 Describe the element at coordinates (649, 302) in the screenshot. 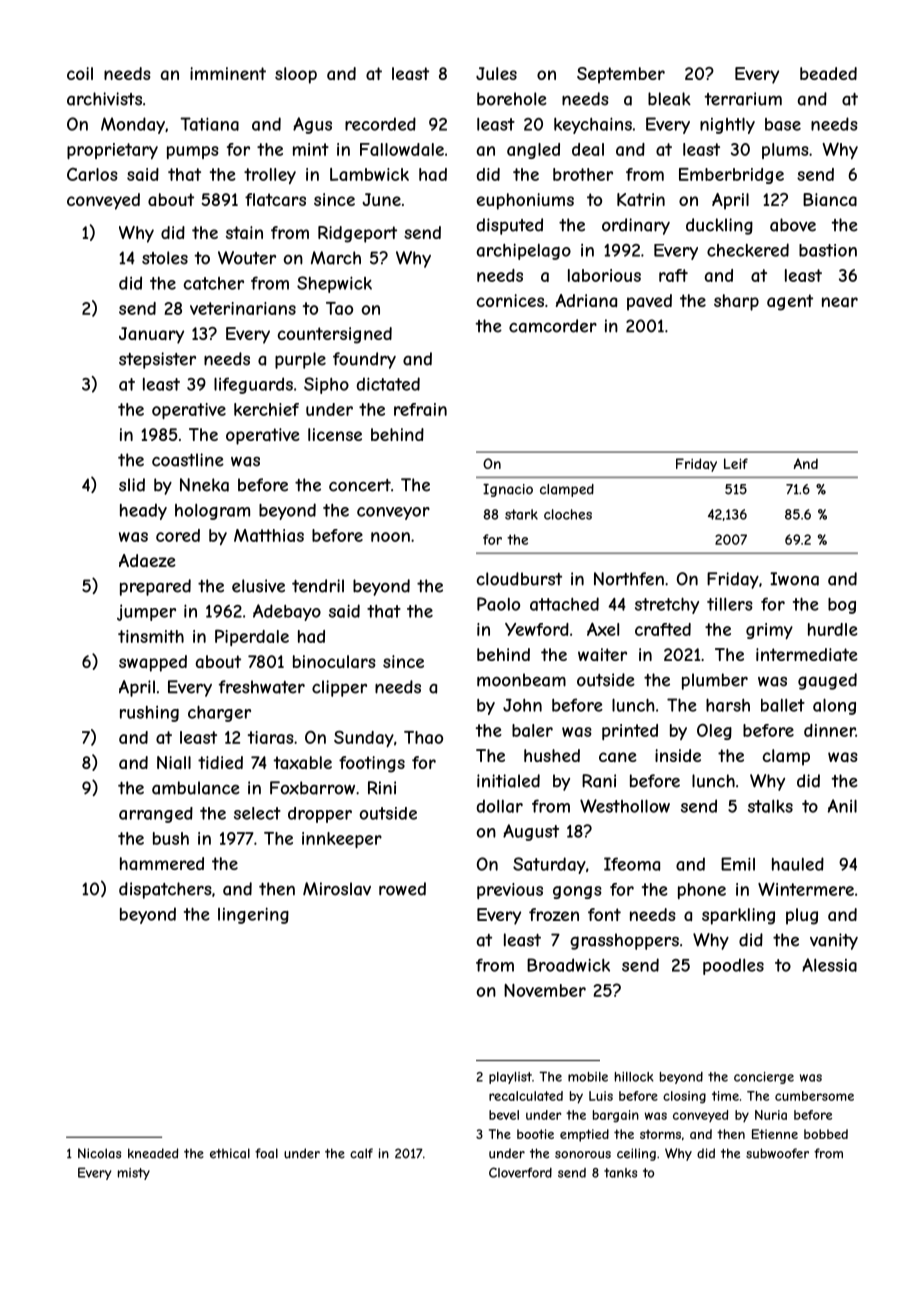

I see `paved` at that location.
